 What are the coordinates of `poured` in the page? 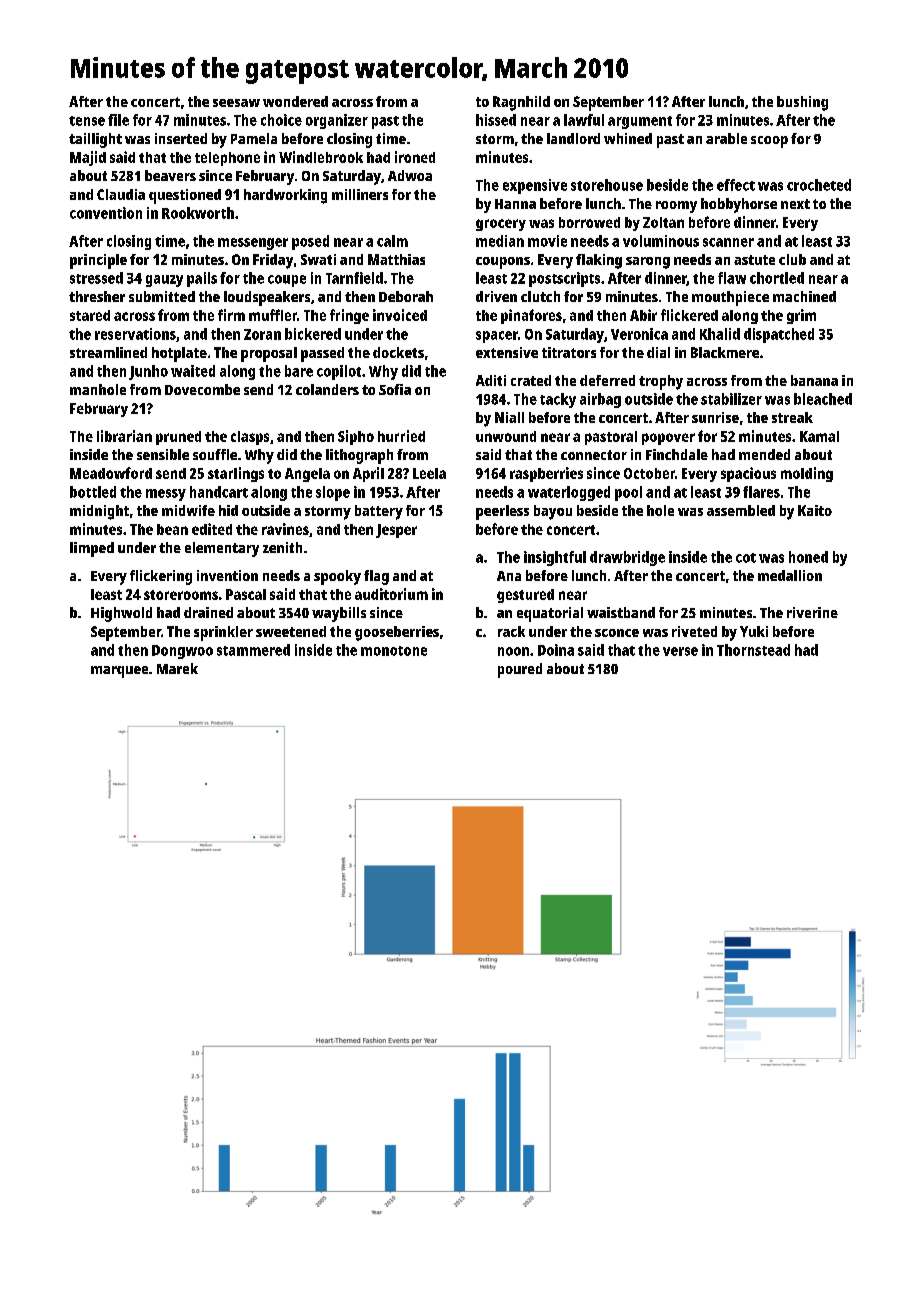 It's located at (520, 670).
